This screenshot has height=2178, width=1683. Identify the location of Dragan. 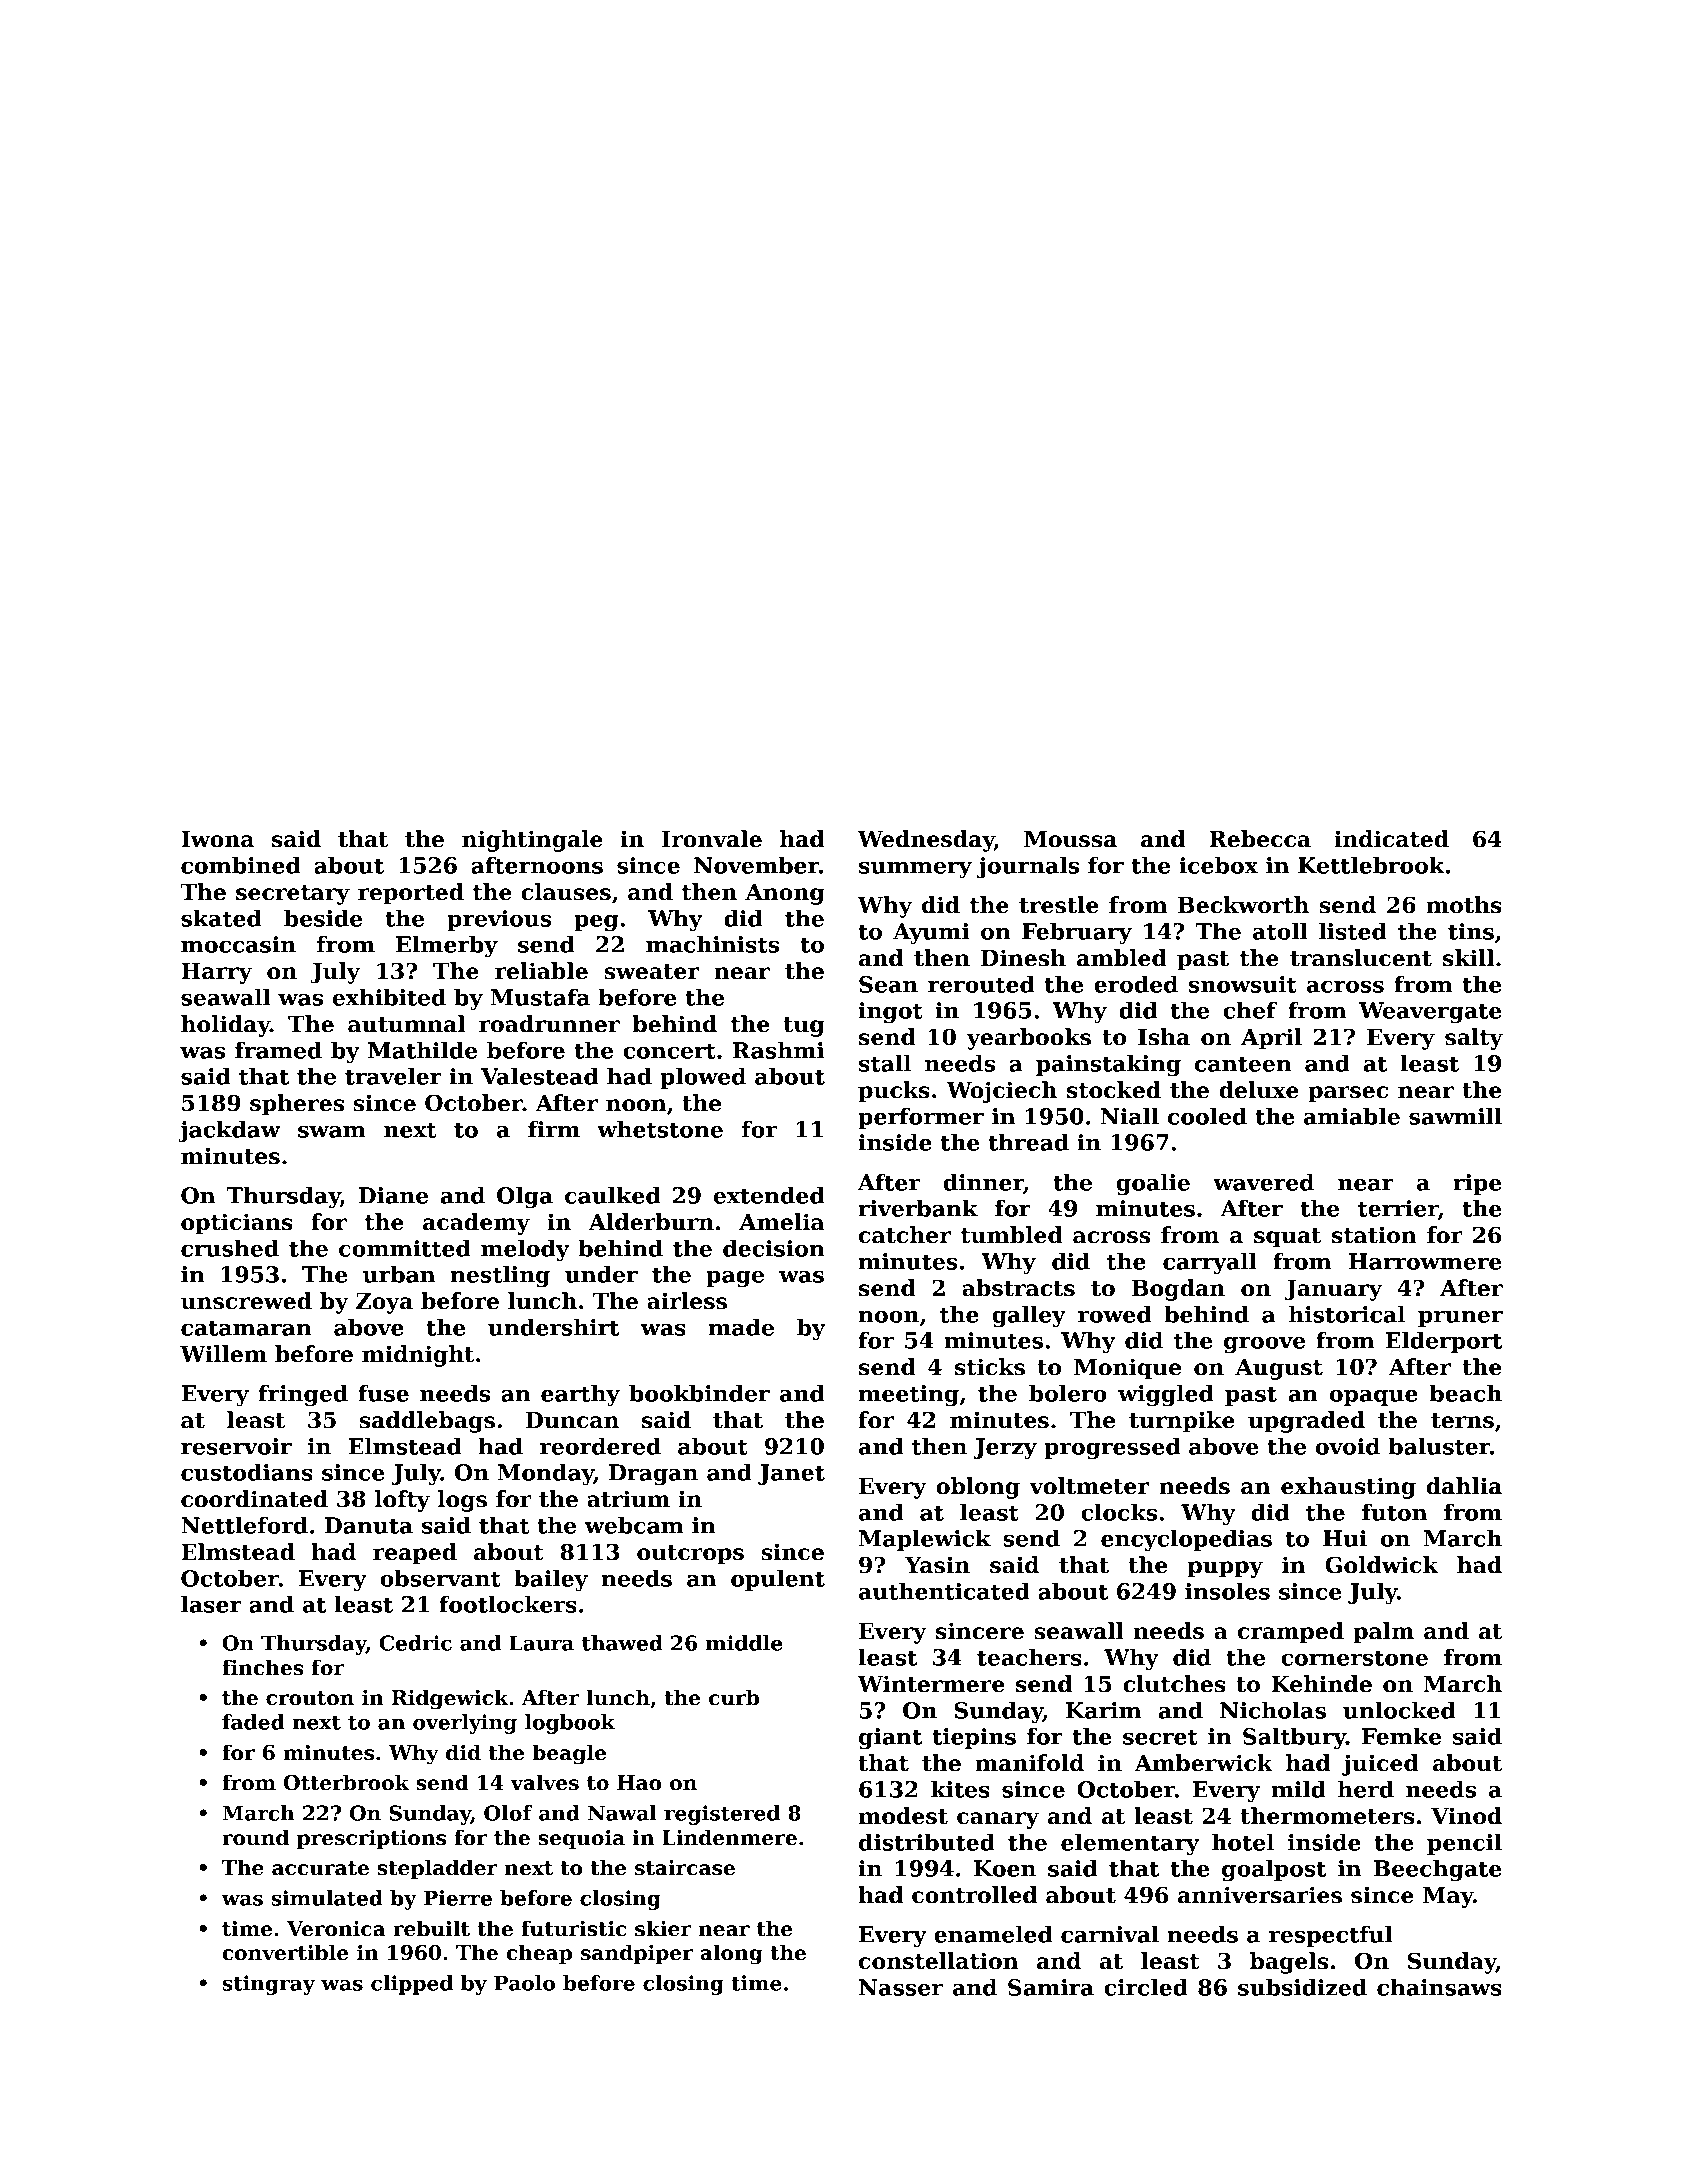
(653, 1475).
